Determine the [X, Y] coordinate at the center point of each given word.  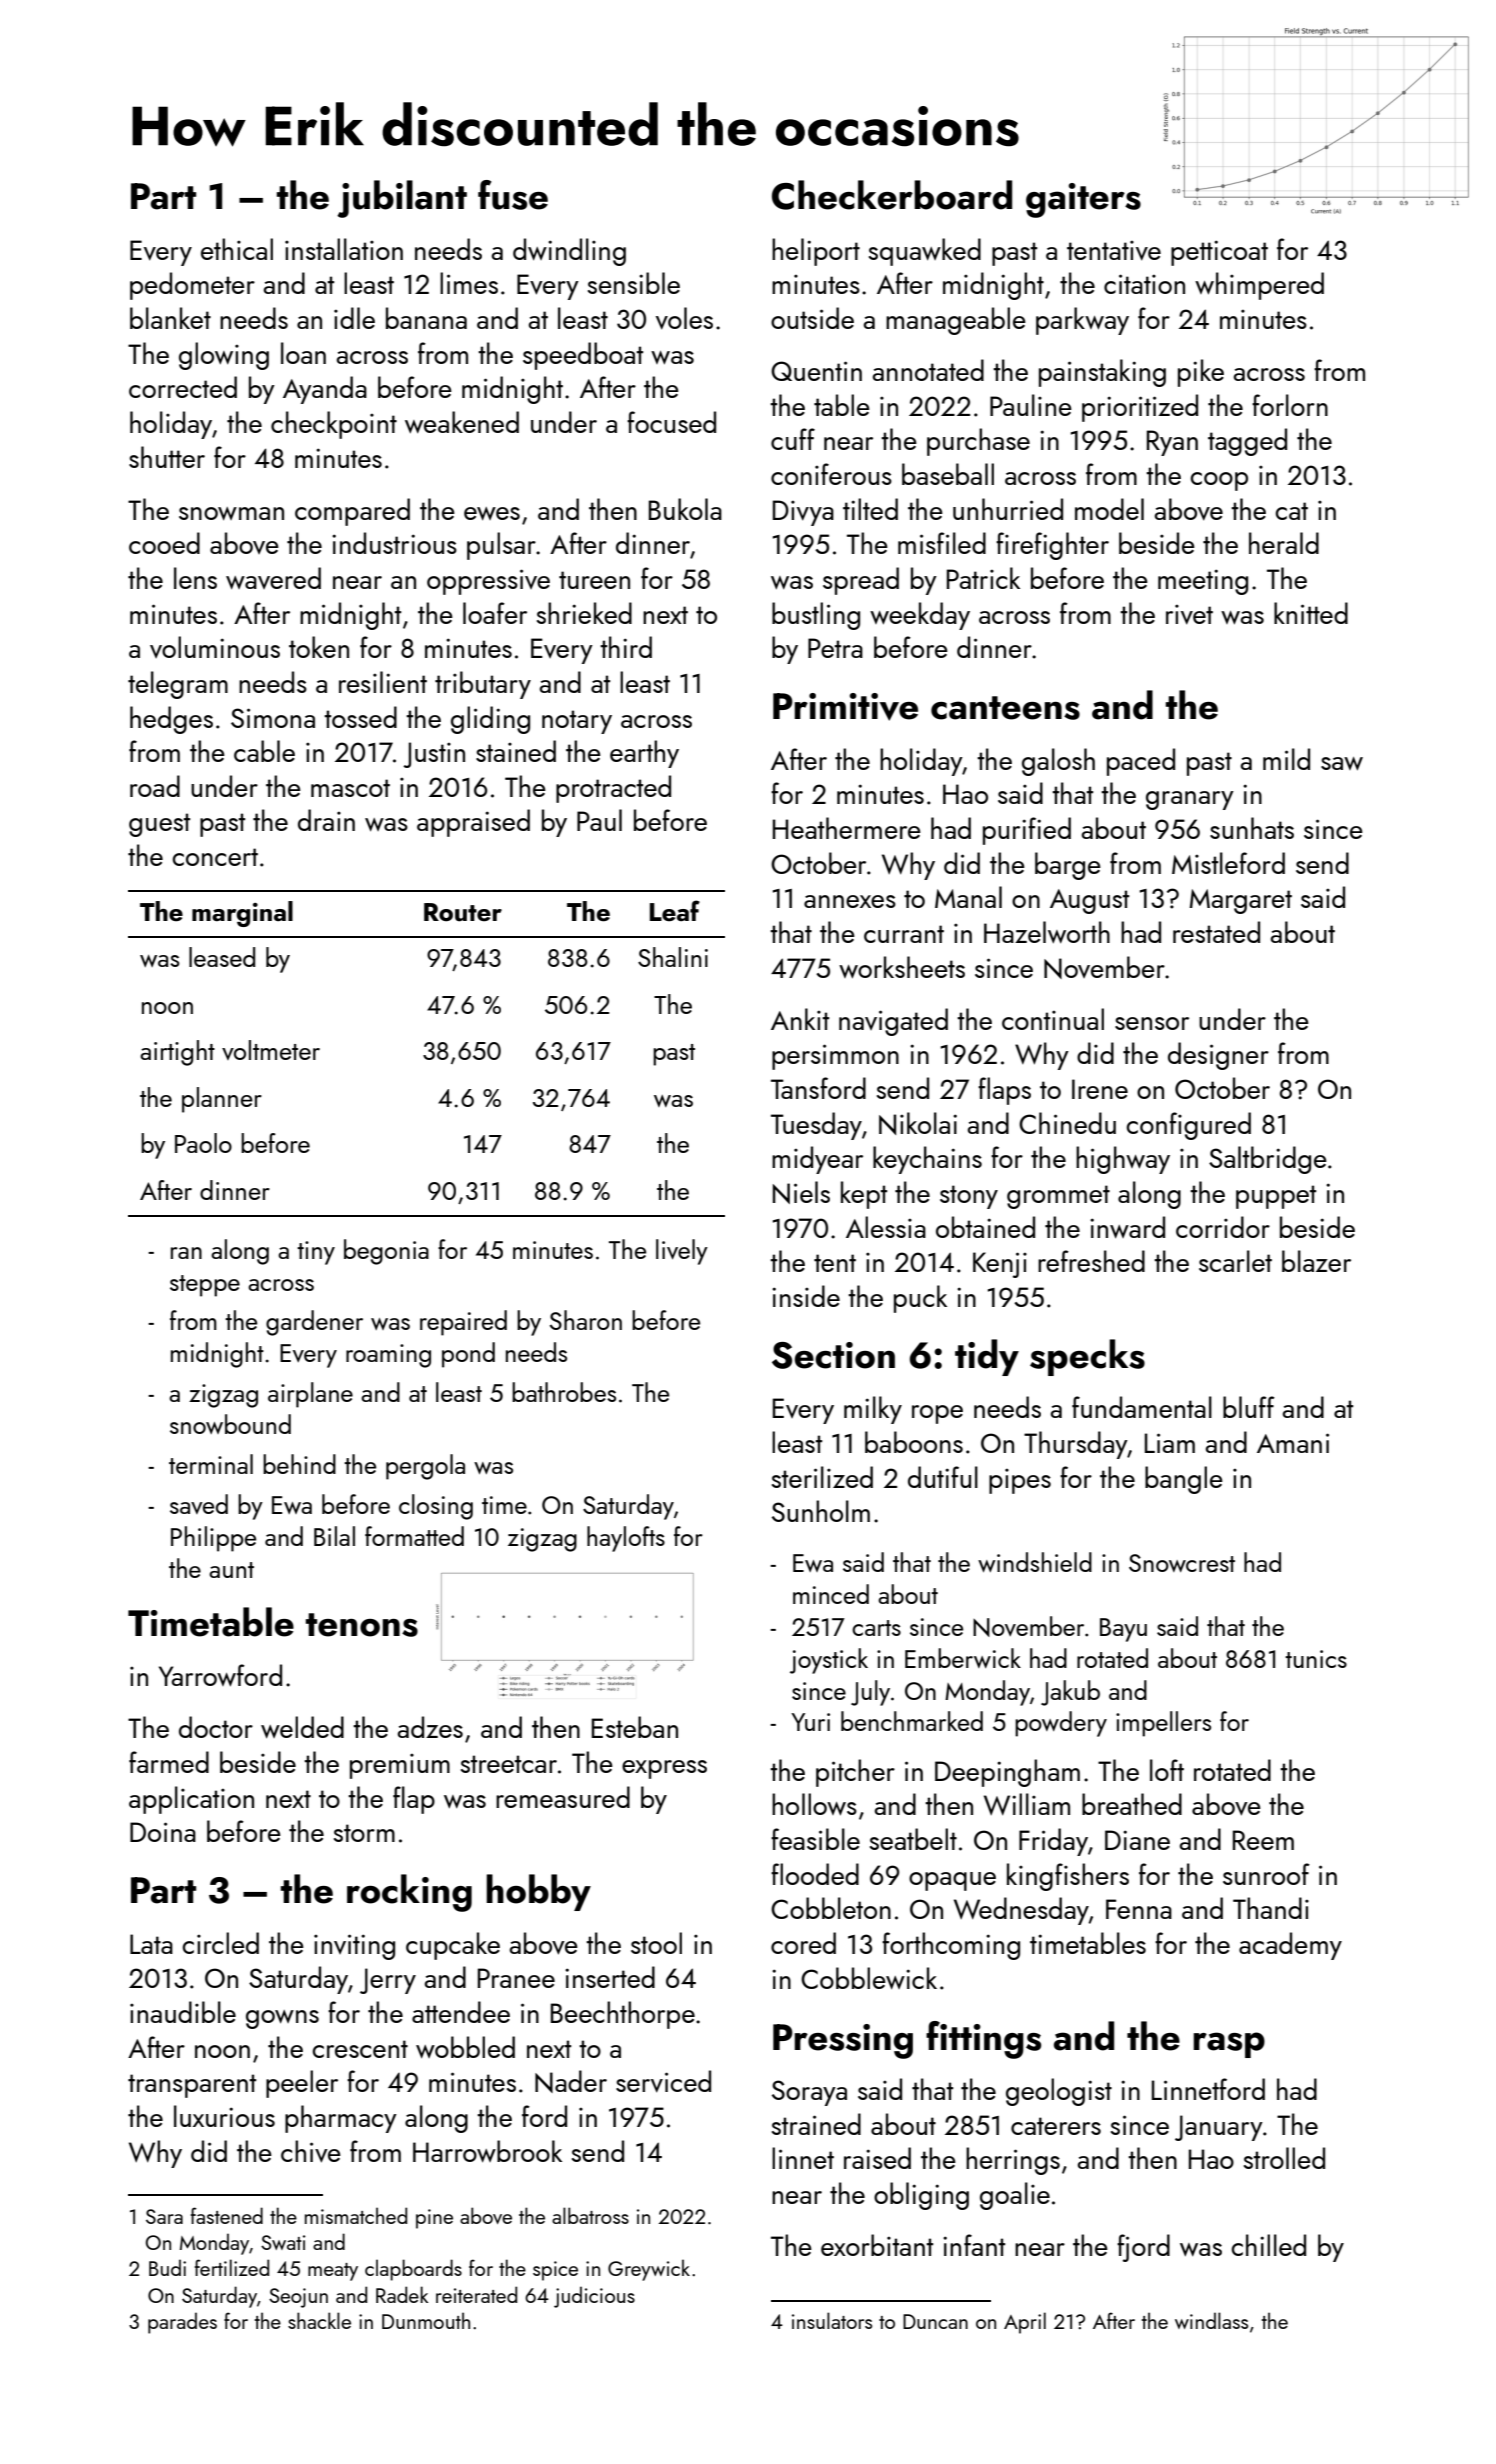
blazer [1316, 1261]
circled [221, 1943]
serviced [663, 2081]
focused [671, 422]
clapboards [413, 2270]
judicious [594, 2297]
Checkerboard [892, 195]
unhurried [1008, 509]
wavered [273, 578]
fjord [1143, 2248]
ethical [237, 249]
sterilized [822, 1477]
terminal [211, 1464]
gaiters [1083, 200]
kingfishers [1068, 1877]
